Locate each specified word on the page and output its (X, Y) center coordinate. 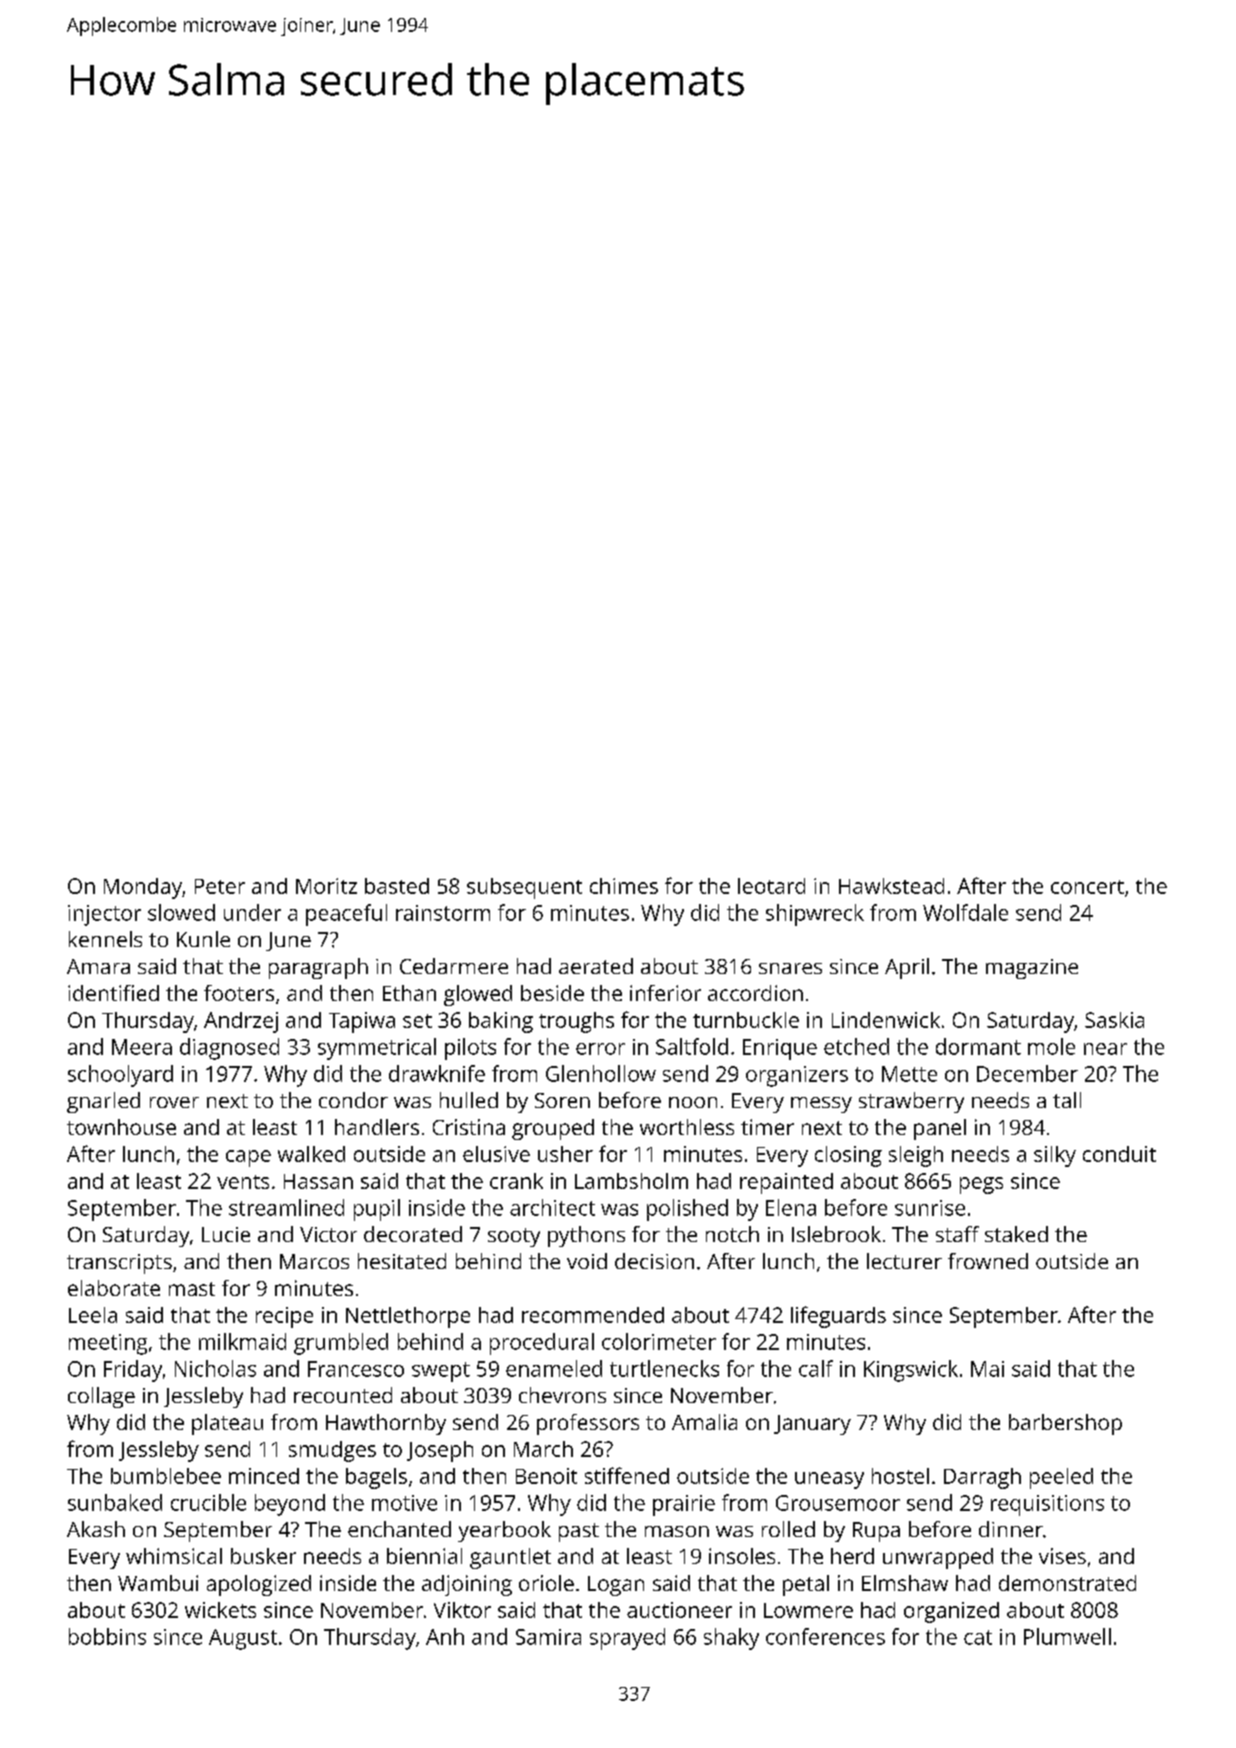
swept (441, 1372)
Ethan (409, 993)
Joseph (440, 1451)
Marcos (314, 1261)
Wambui (158, 1583)
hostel (900, 1476)
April (907, 968)
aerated (596, 966)
